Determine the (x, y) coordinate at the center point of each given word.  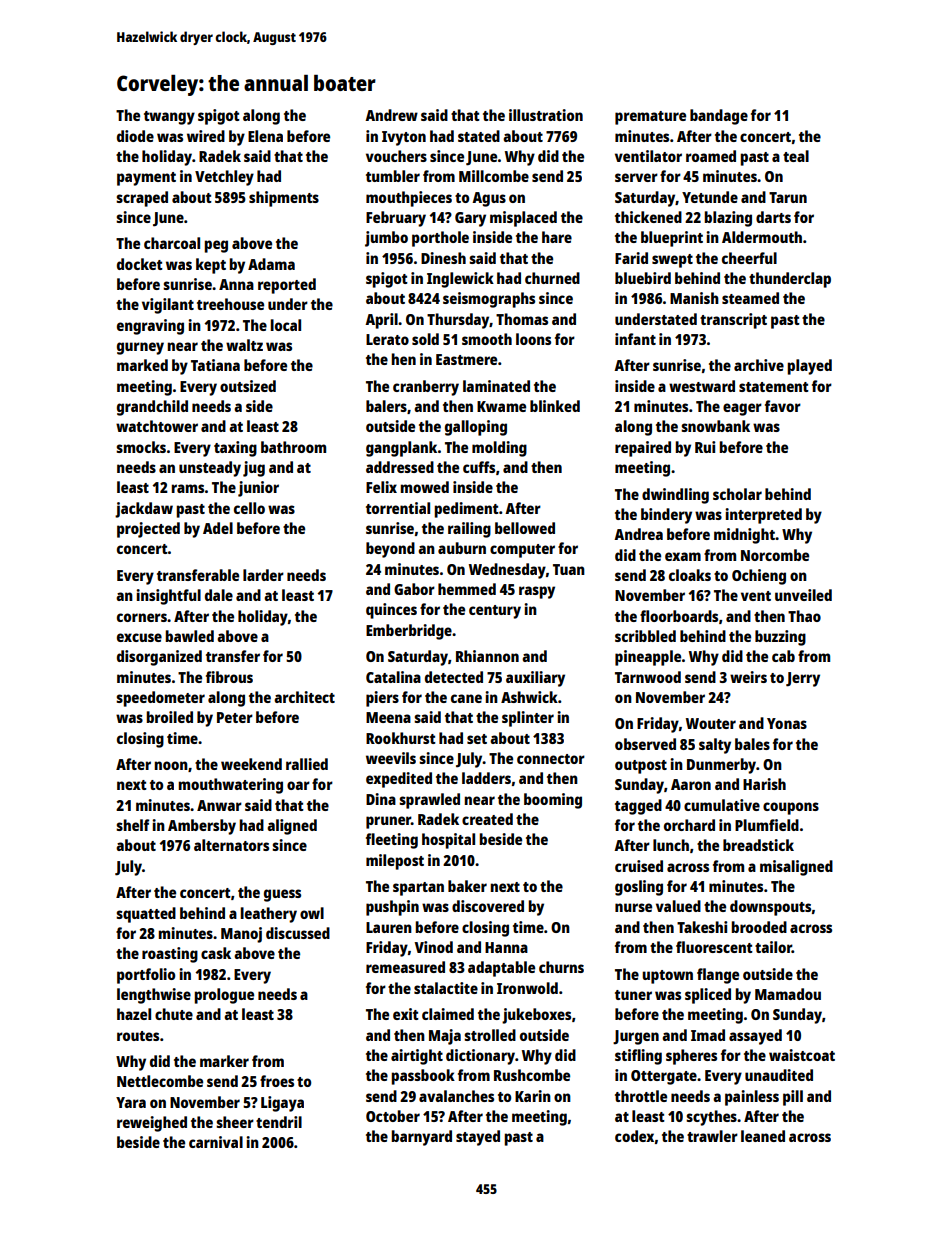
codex (634, 1136)
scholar (737, 494)
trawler (712, 1136)
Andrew (391, 115)
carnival (216, 1142)
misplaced (523, 219)
